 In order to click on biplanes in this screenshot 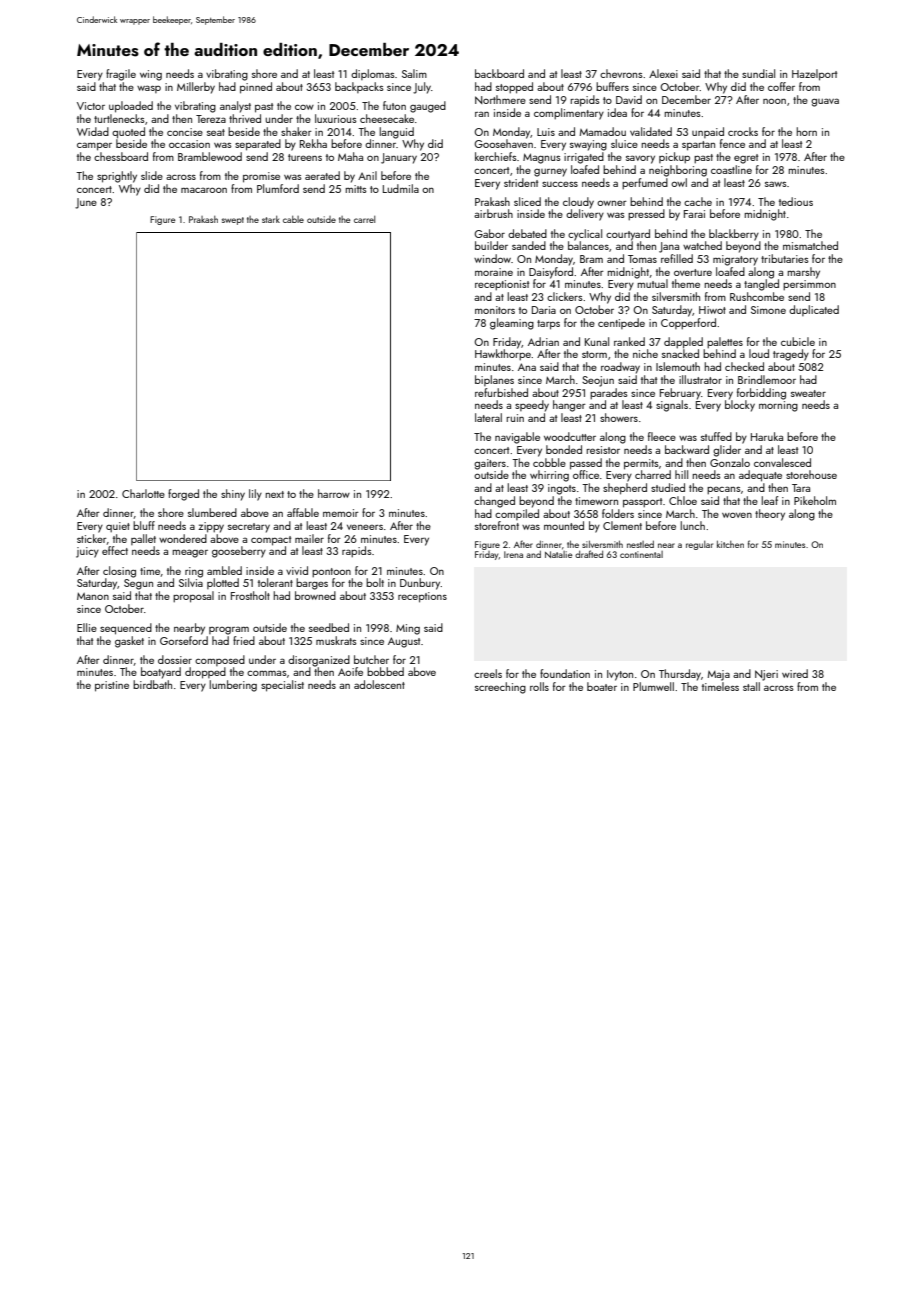, I will do `click(494, 380)`.
